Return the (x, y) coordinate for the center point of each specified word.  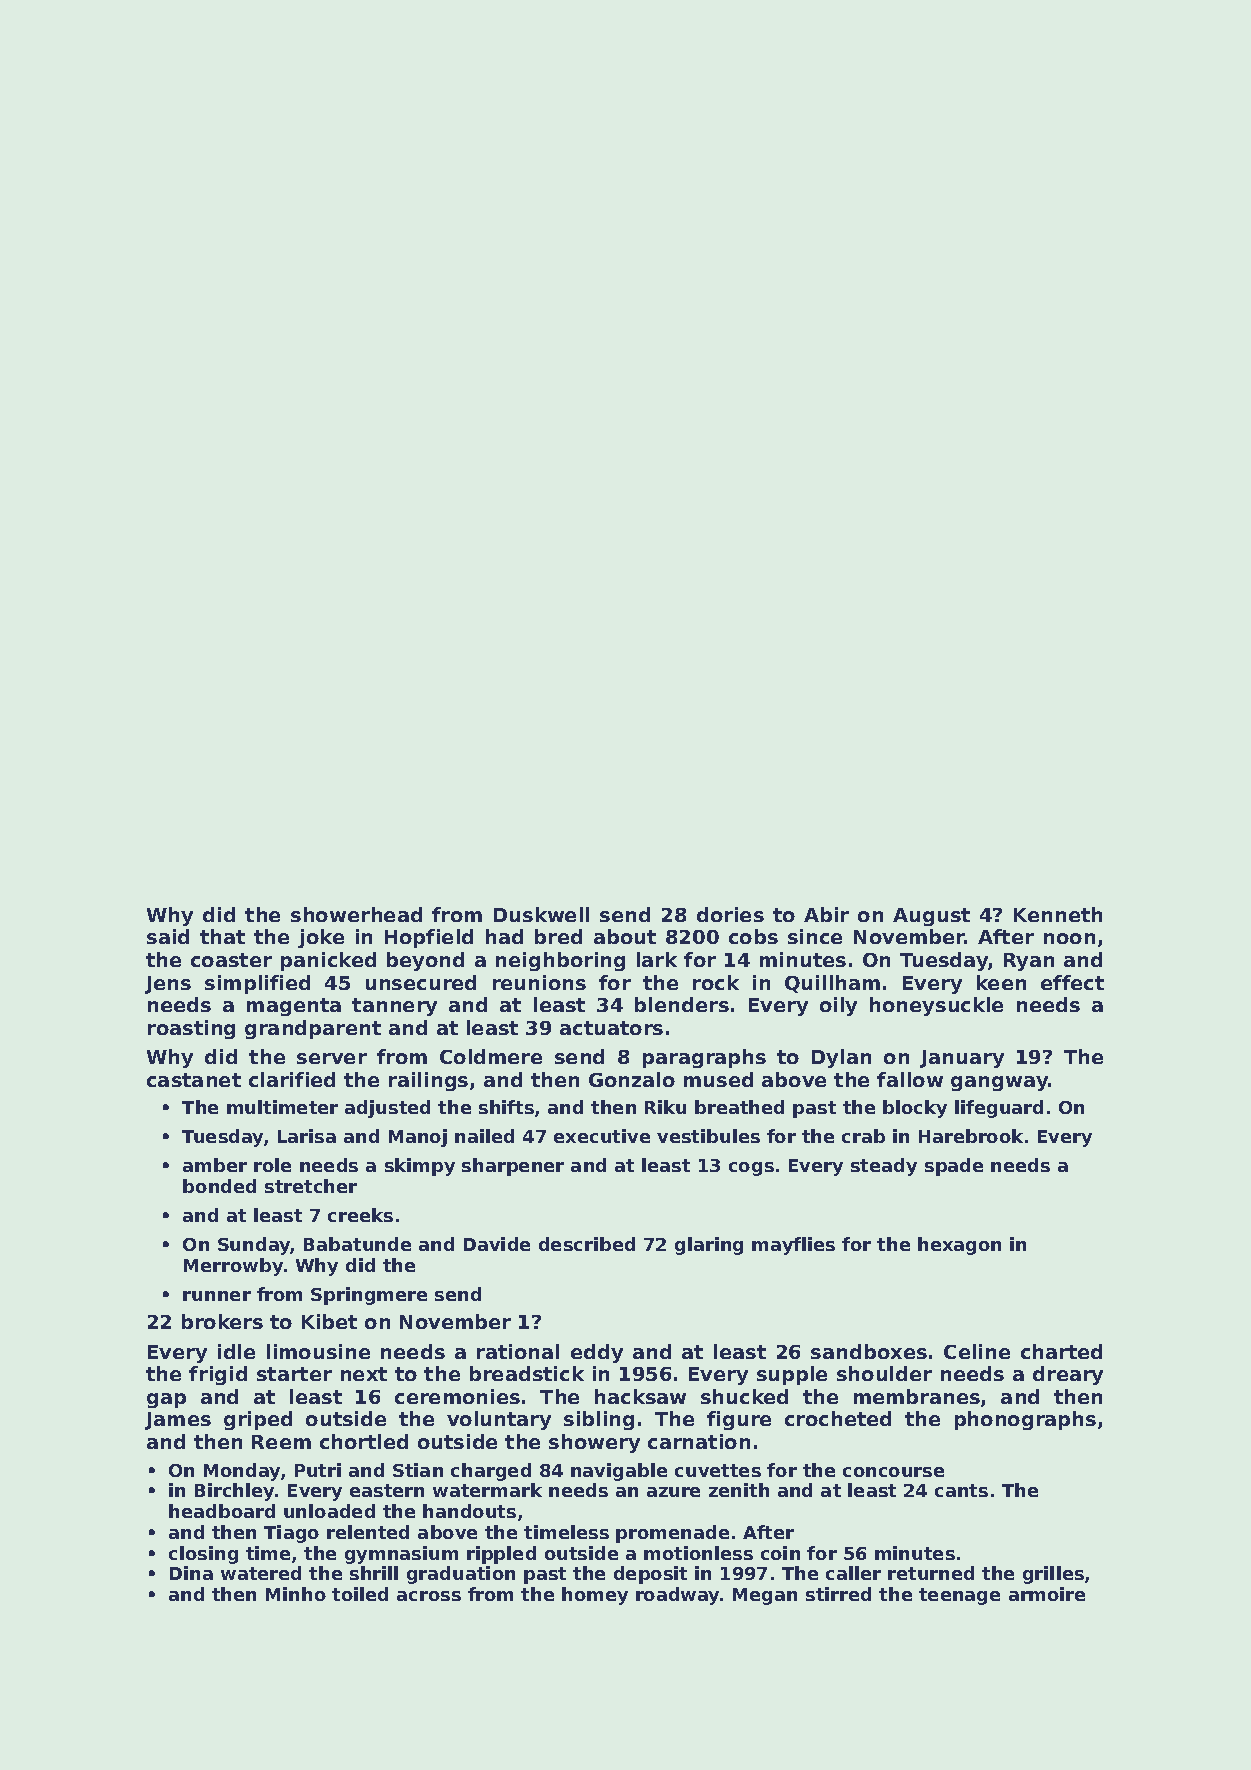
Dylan (841, 1058)
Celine (977, 1351)
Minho (296, 1594)
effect (1072, 982)
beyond (425, 961)
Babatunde (357, 1244)
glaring (709, 1246)
